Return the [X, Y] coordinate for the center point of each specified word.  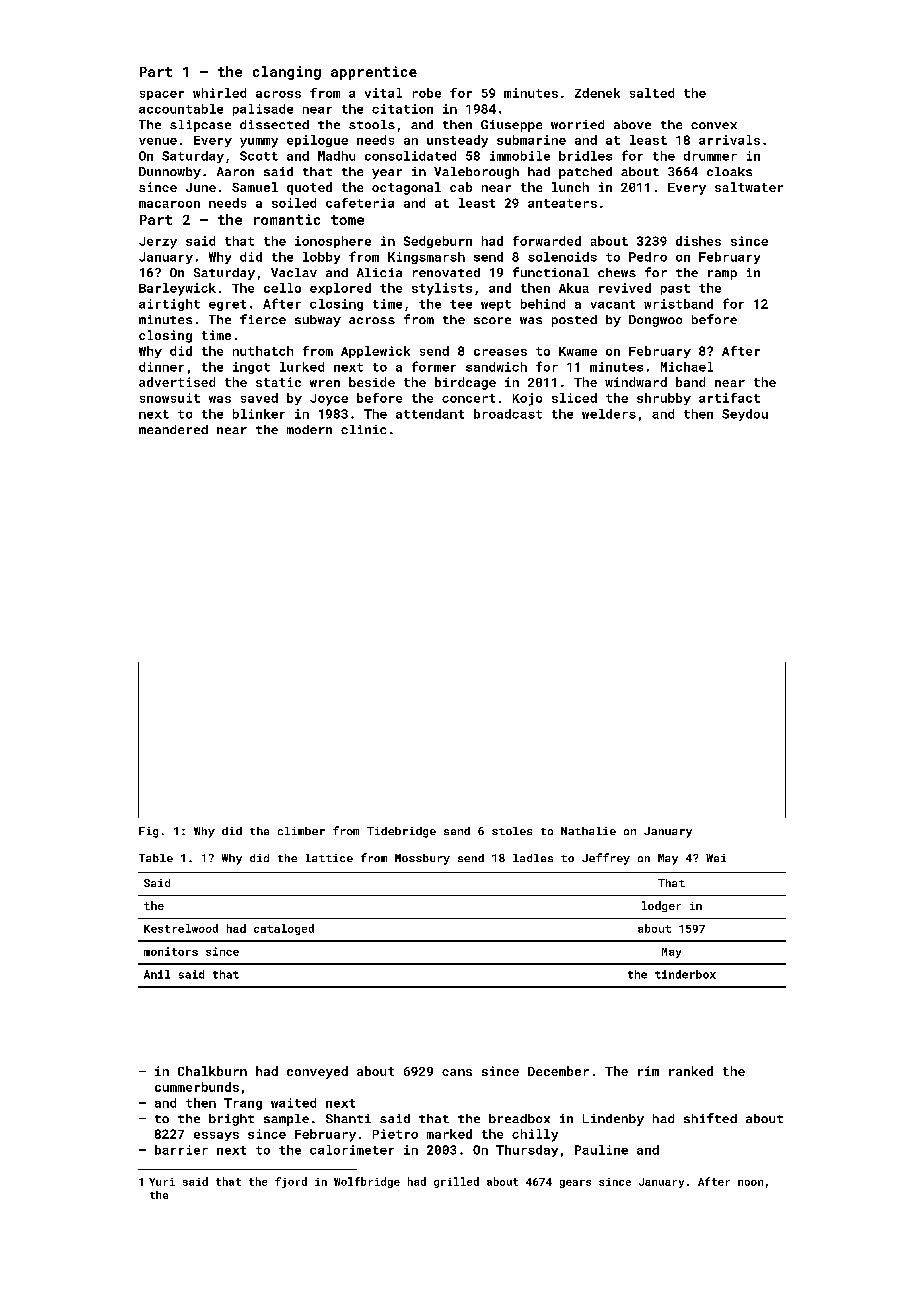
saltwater [749, 187]
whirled [219, 93]
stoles [512, 831]
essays [216, 1136]
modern [309, 429]
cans [457, 1072]
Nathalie [588, 831]
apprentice [374, 73]
